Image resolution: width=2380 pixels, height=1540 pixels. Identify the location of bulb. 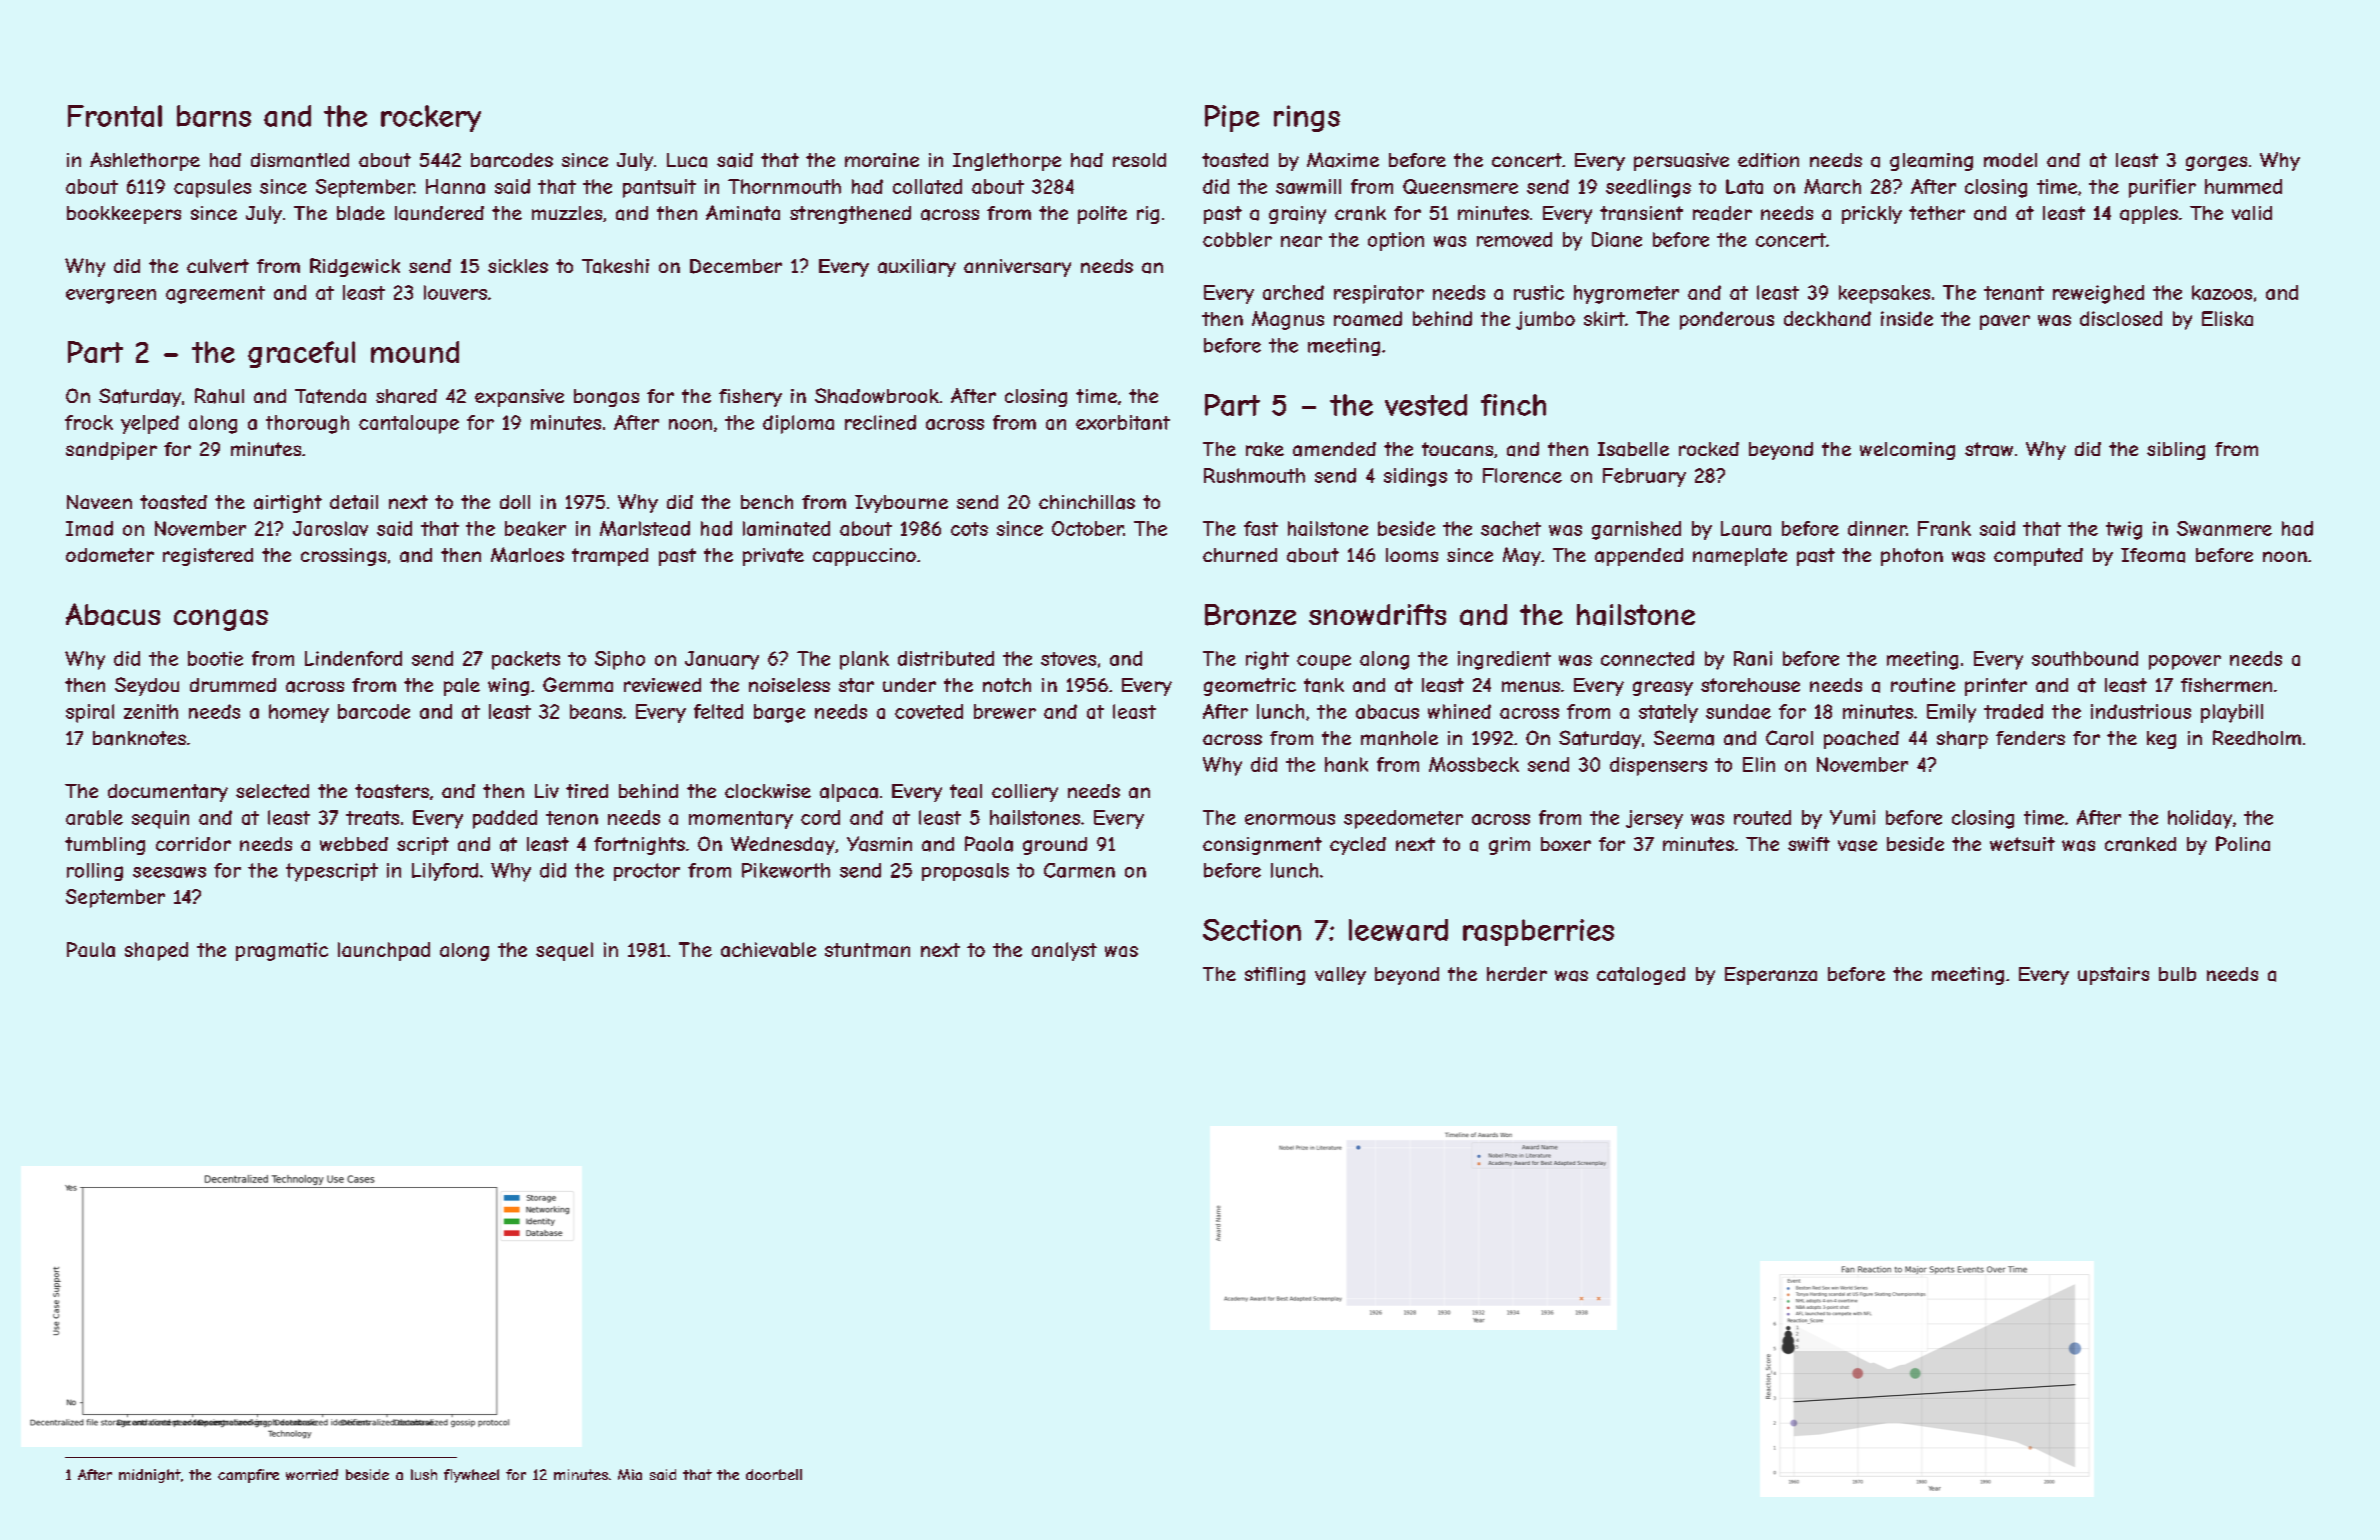
(2177, 974).
